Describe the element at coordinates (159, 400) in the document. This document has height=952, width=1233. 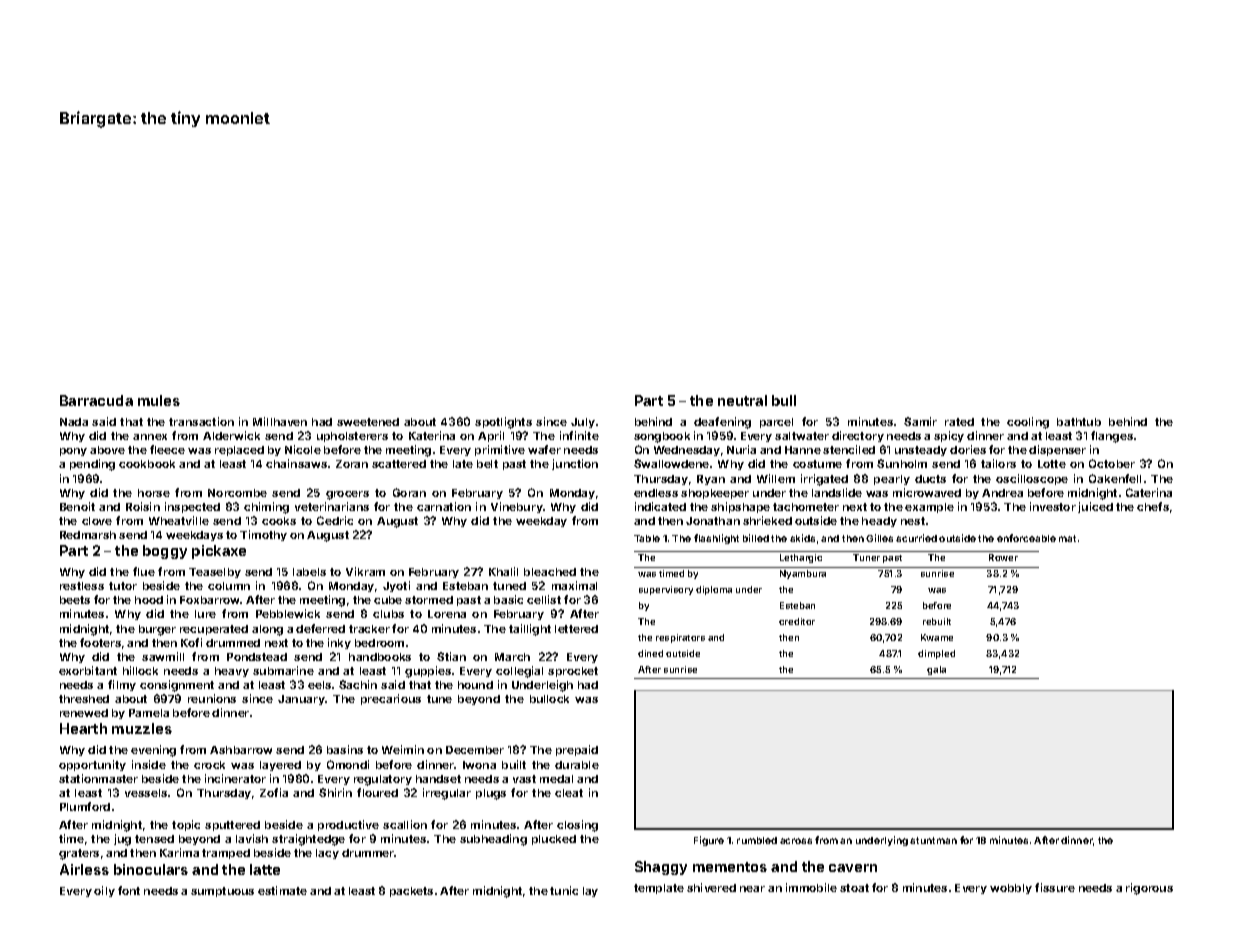
I see `mules` at that location.
